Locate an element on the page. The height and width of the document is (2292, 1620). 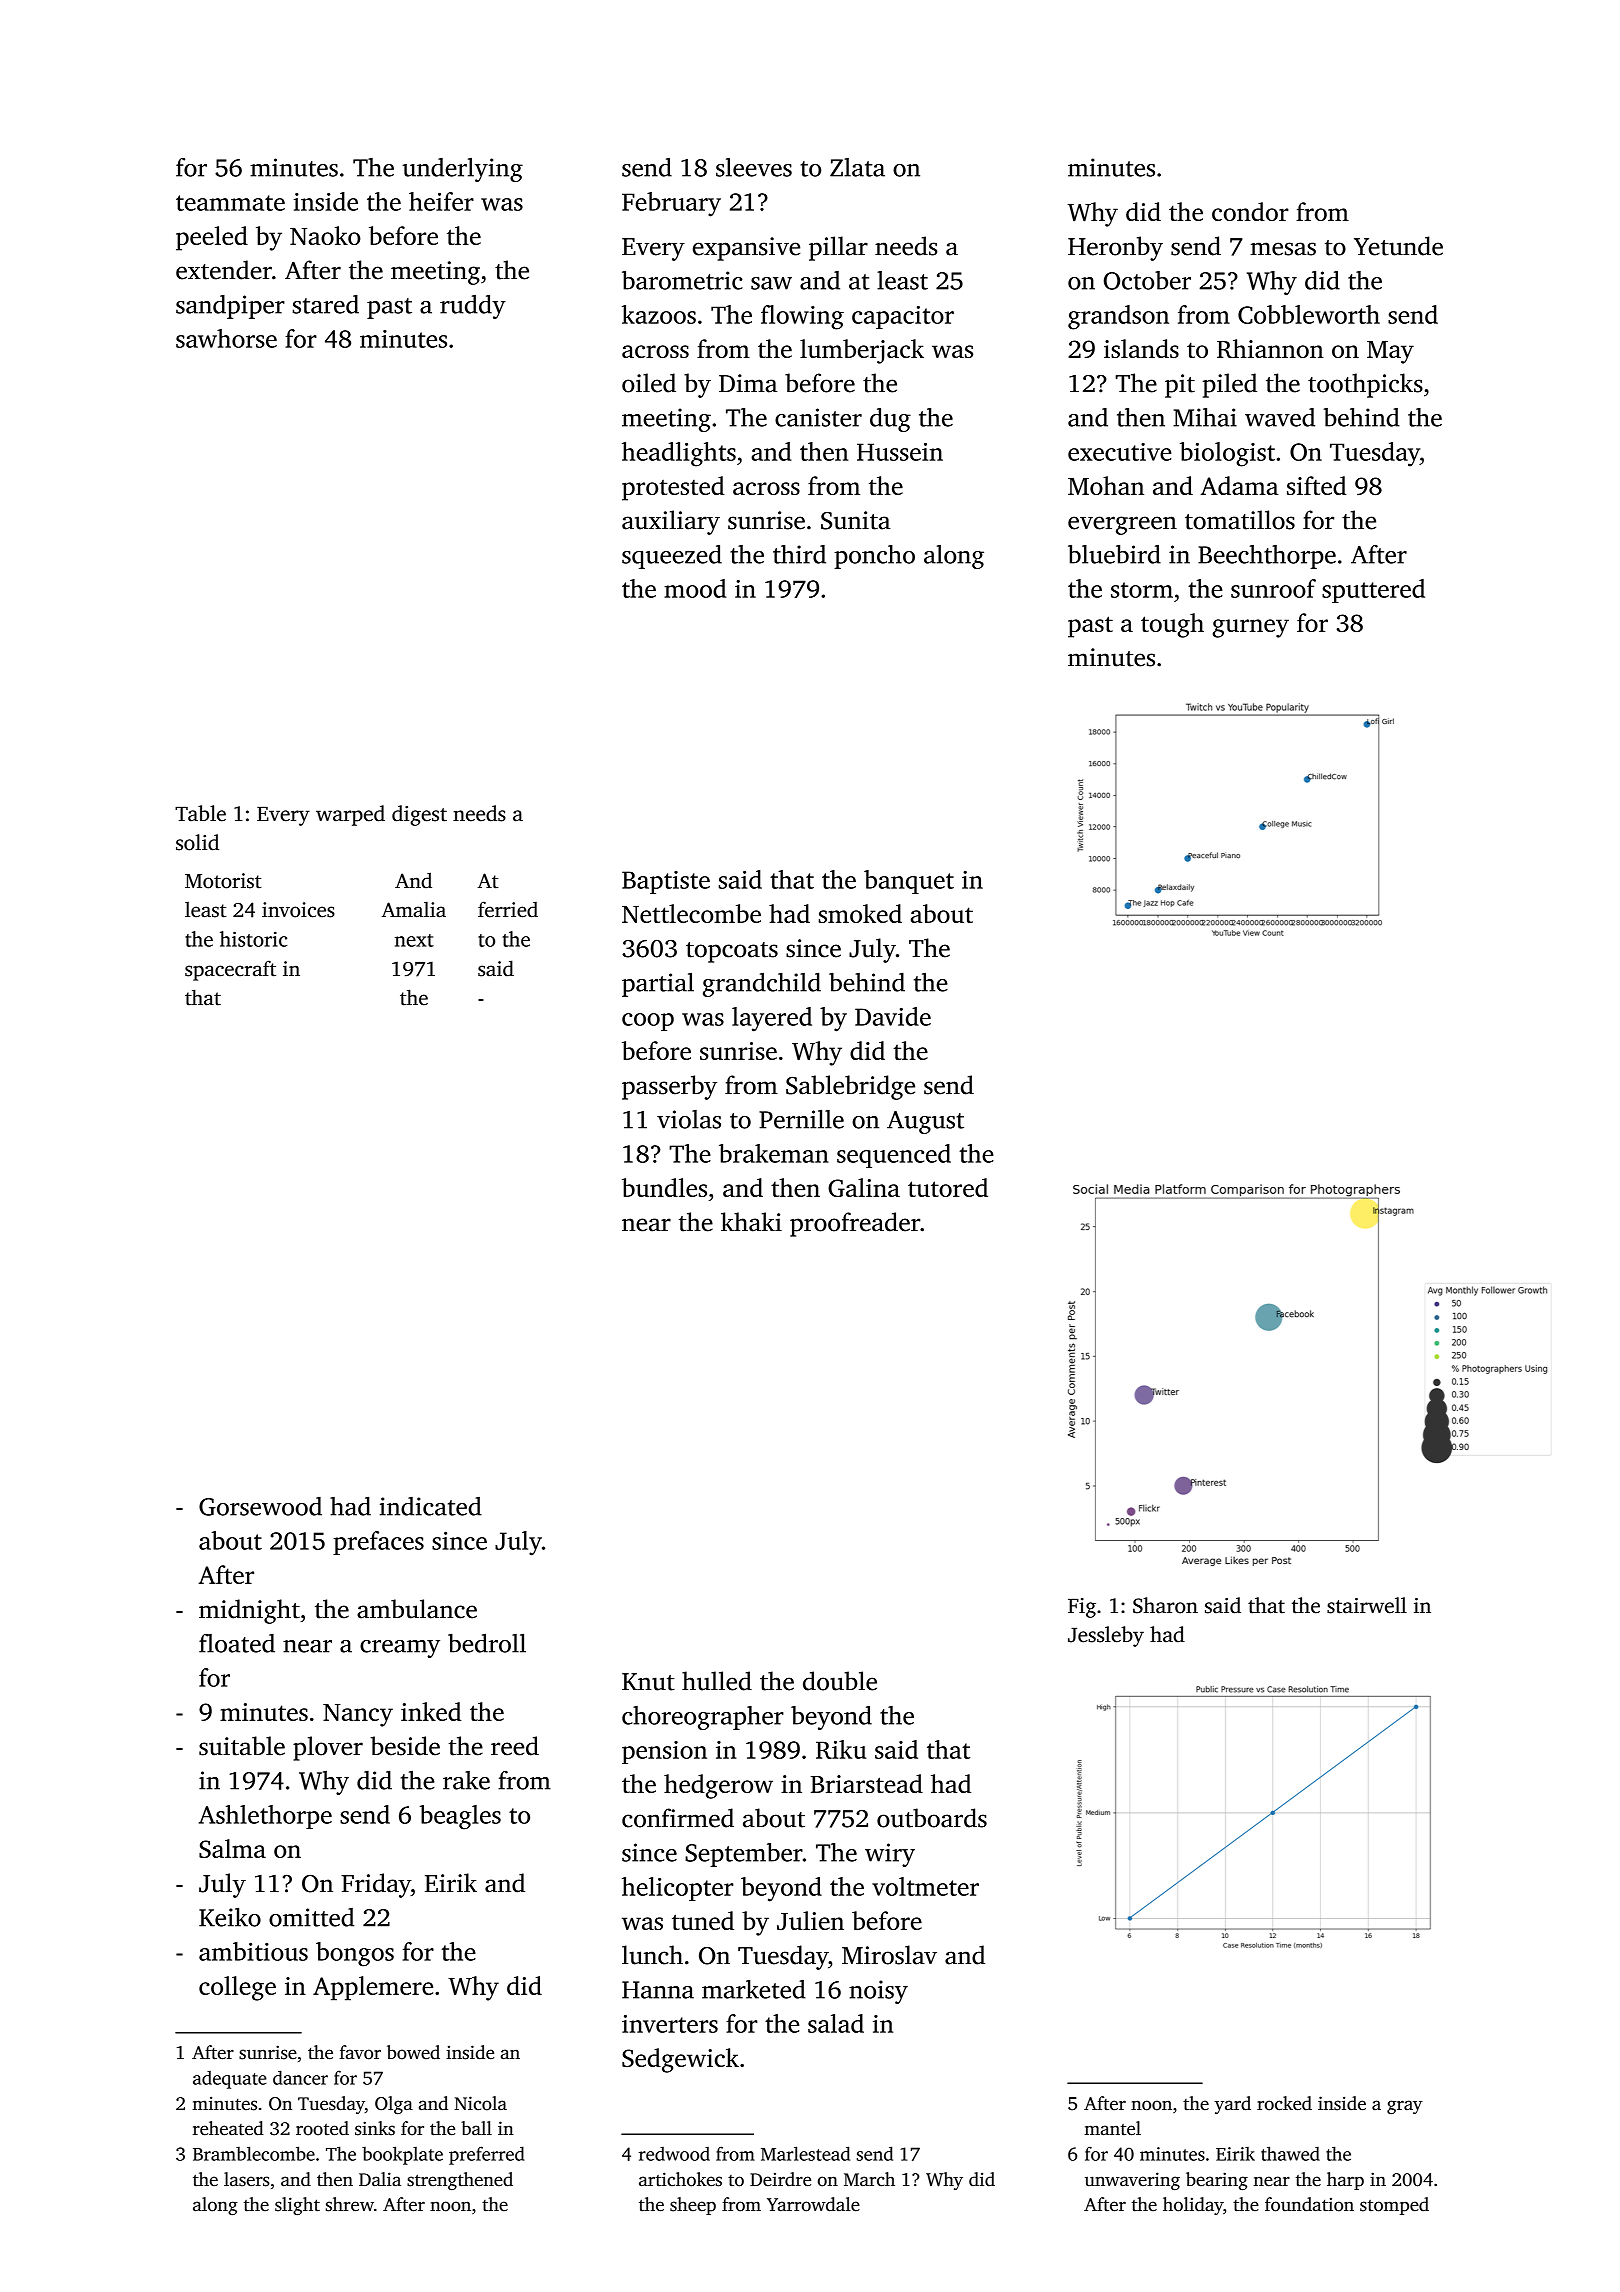
poncho is located at coordinates (874, 557).
